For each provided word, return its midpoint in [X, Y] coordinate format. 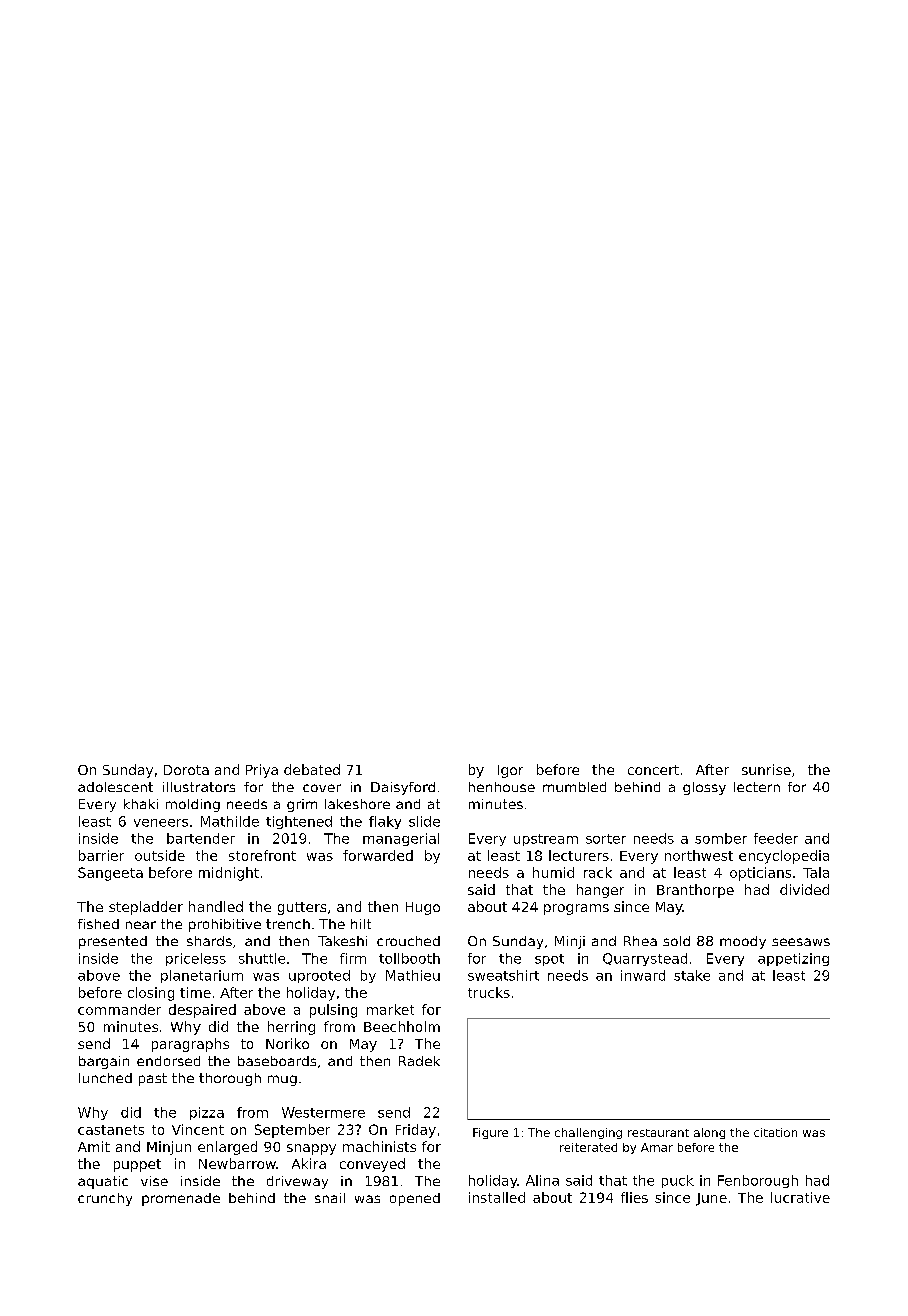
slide [424, 821]
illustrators [199, 787]
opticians [760, 874]
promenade [181, 1199]
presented [113, 942]
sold [676, 941]
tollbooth [409, 958]
